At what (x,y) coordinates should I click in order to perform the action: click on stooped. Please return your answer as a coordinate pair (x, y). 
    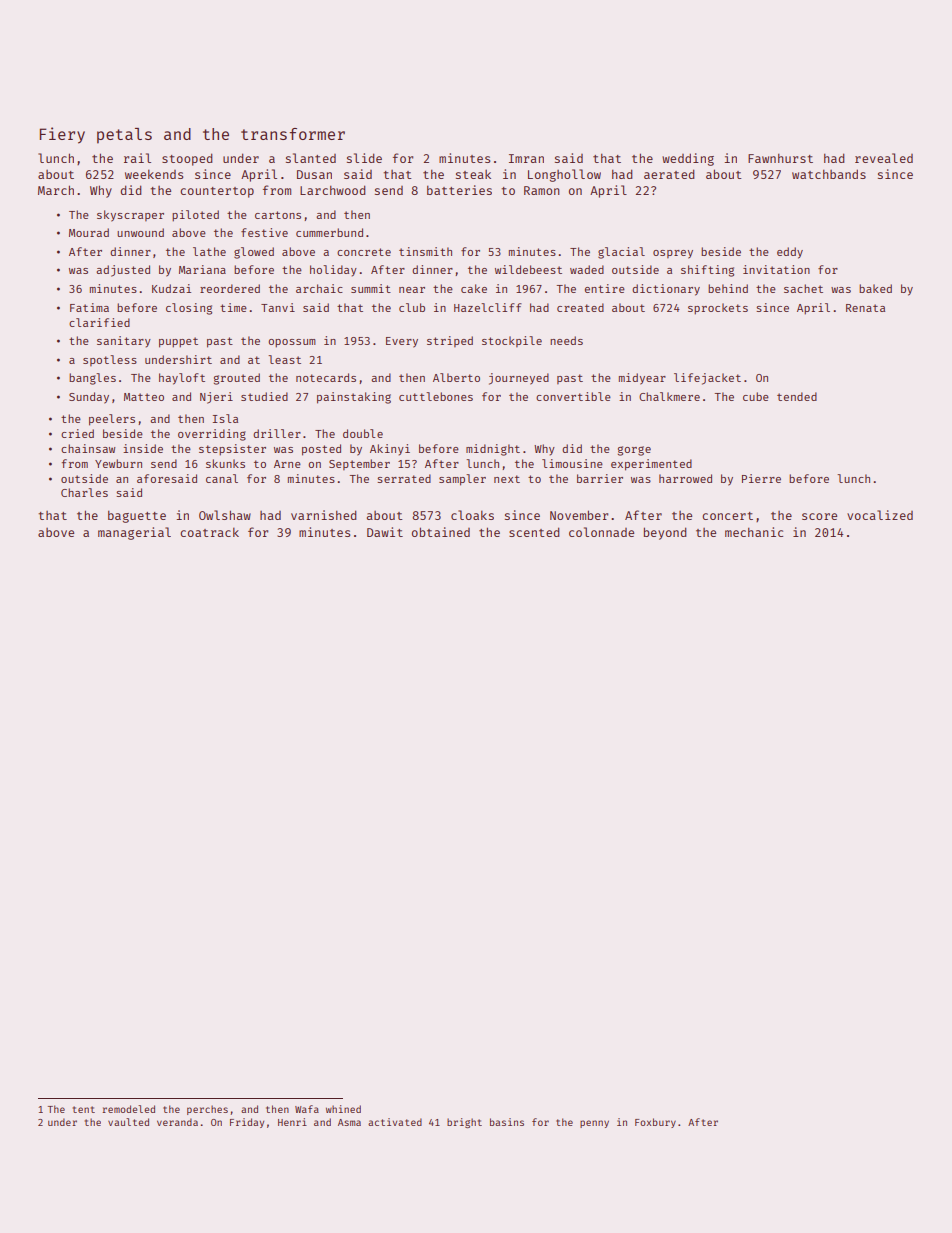
    Looking at the image, I should click on (187, 159).
